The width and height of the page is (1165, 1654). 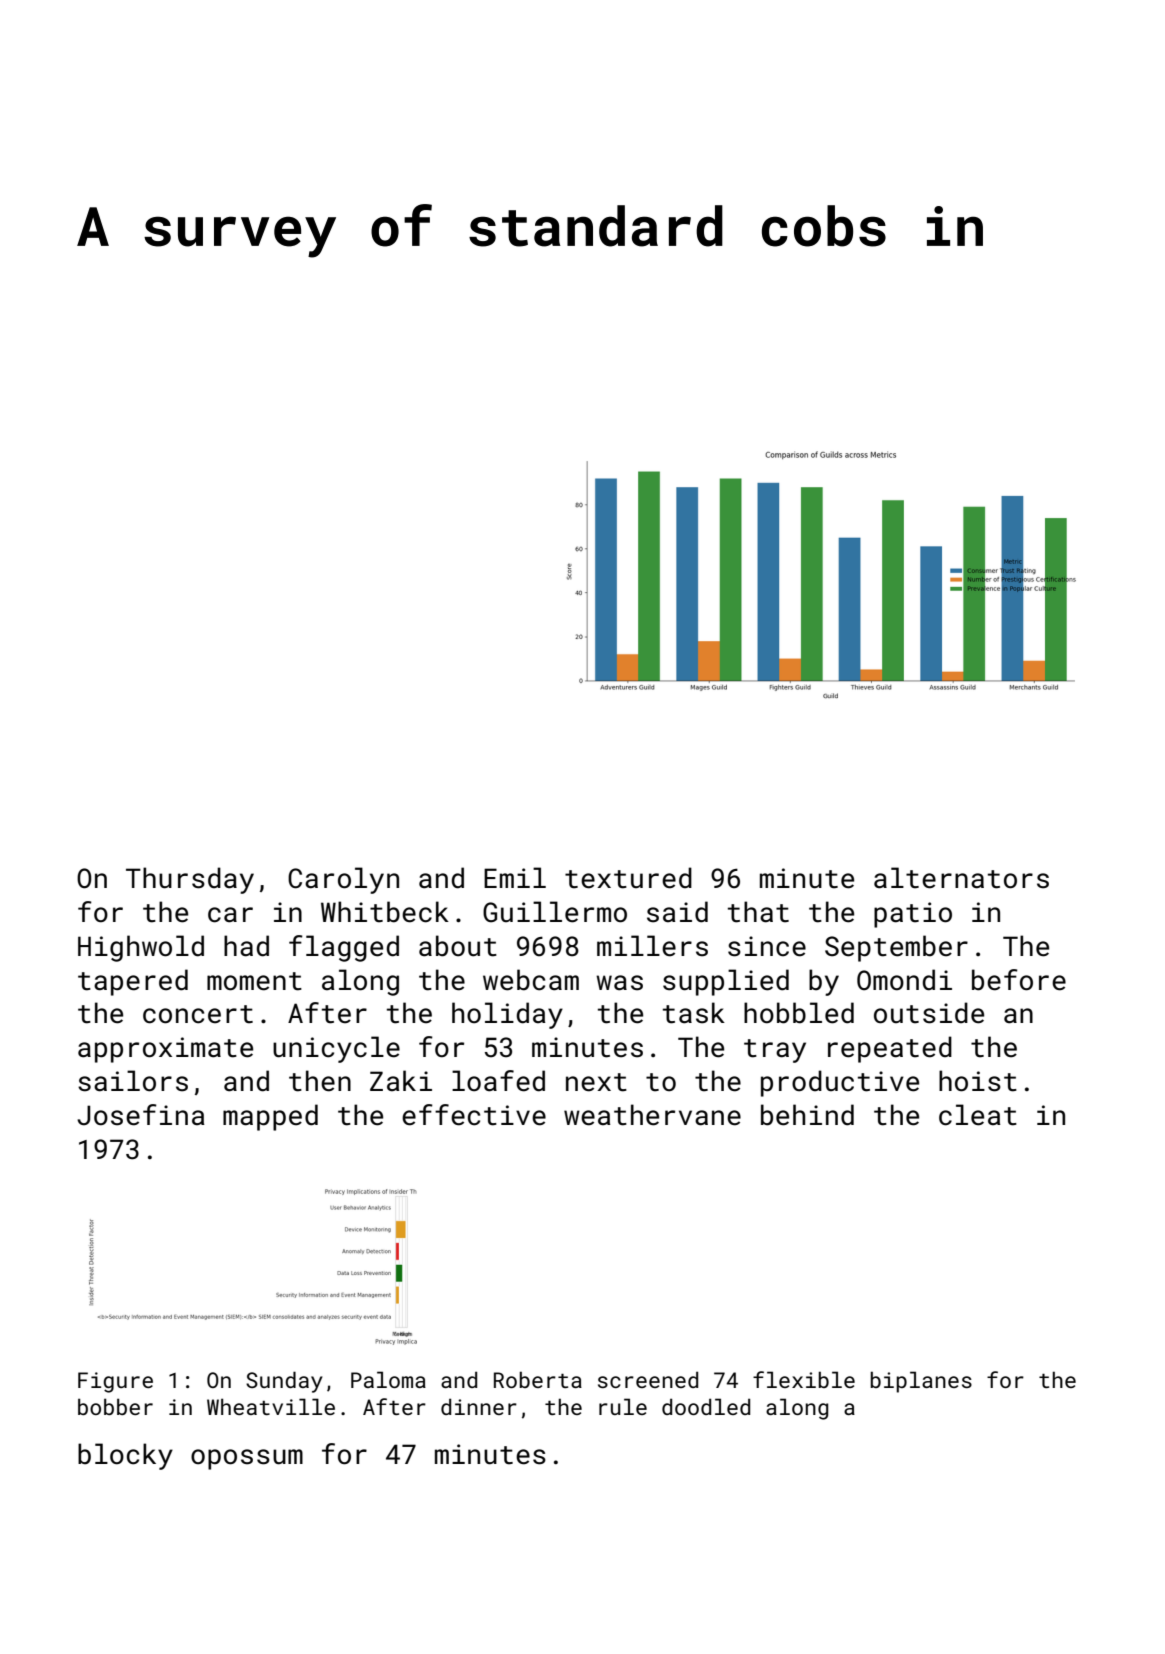 What do you see at coordinates (921, 1382) in the page?
I see `biplanes` at bounding box center [921, 1382].
